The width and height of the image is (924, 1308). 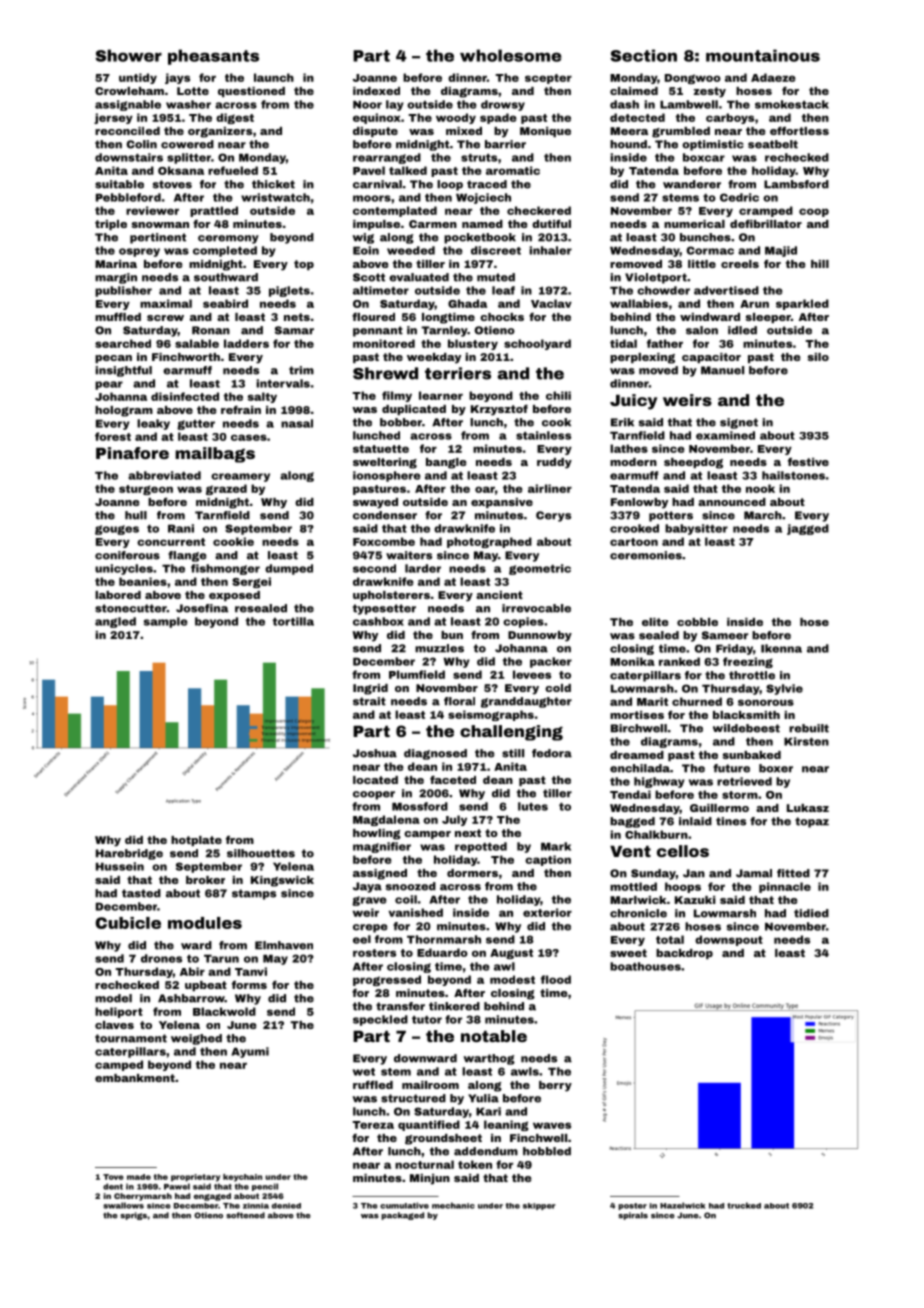 I want to click on hotplate, so click(x=196, y=841).
